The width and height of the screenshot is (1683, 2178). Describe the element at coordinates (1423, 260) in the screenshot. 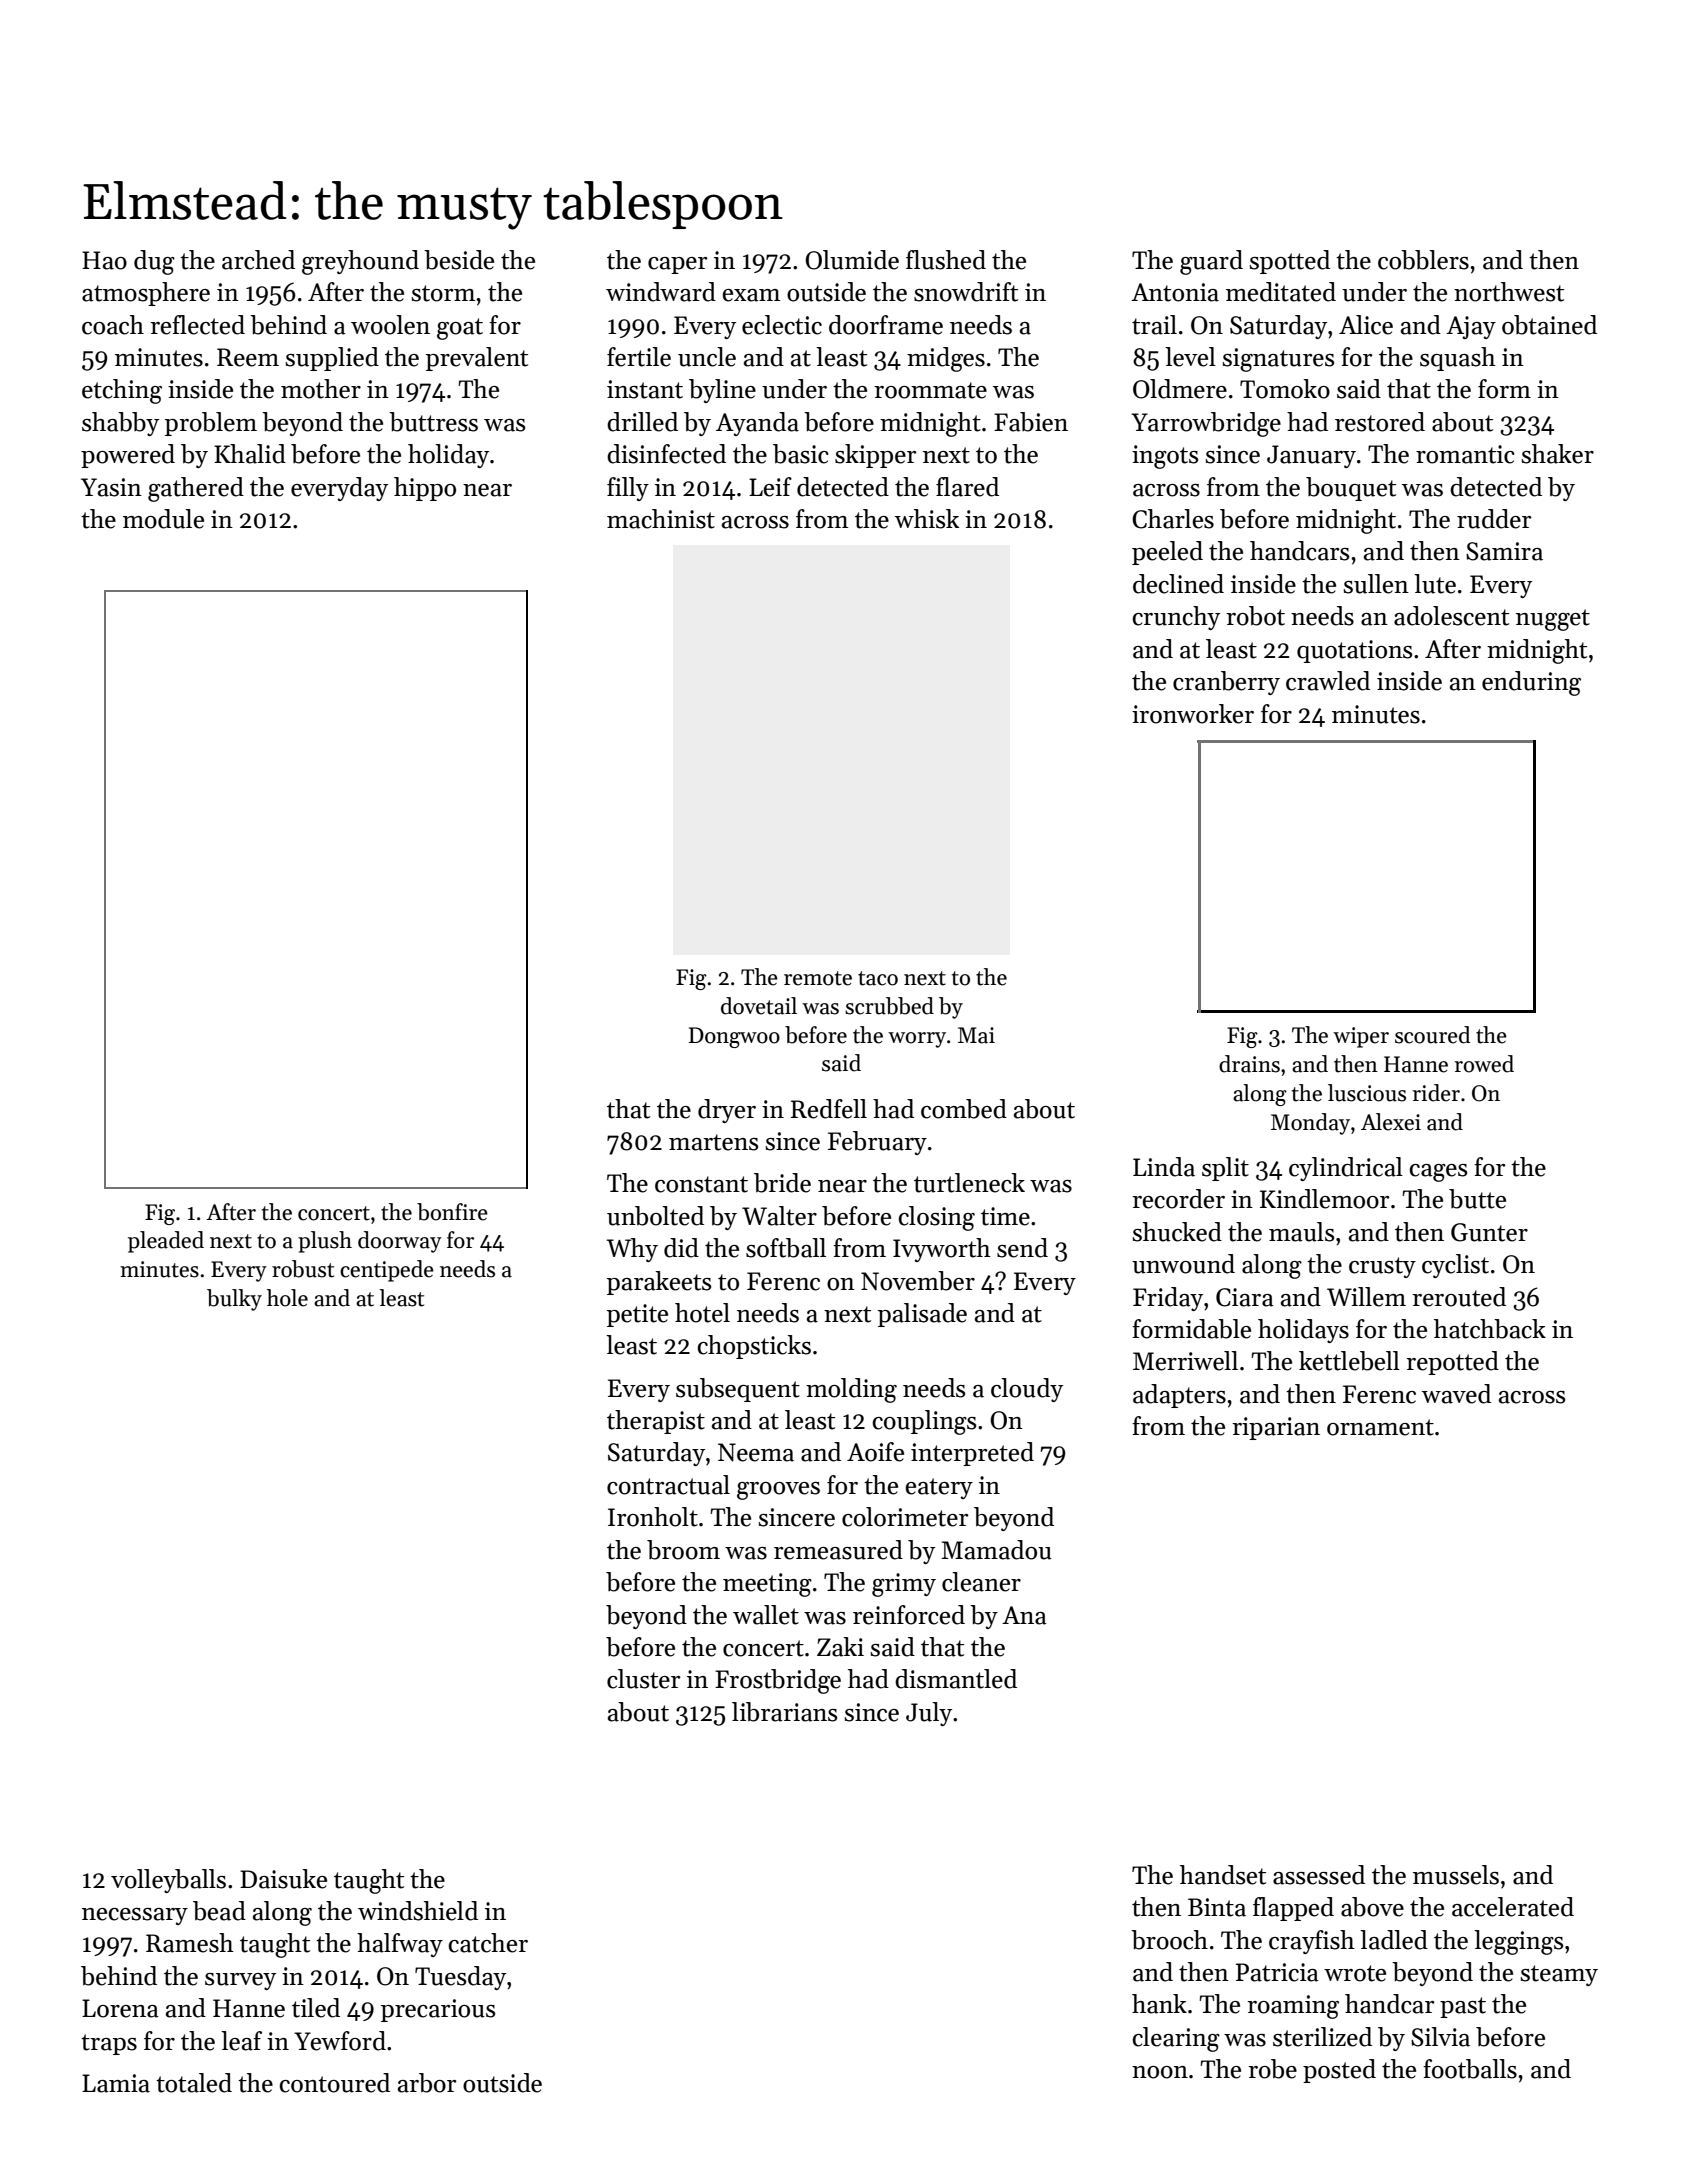

I see `cobblers` at that location.
